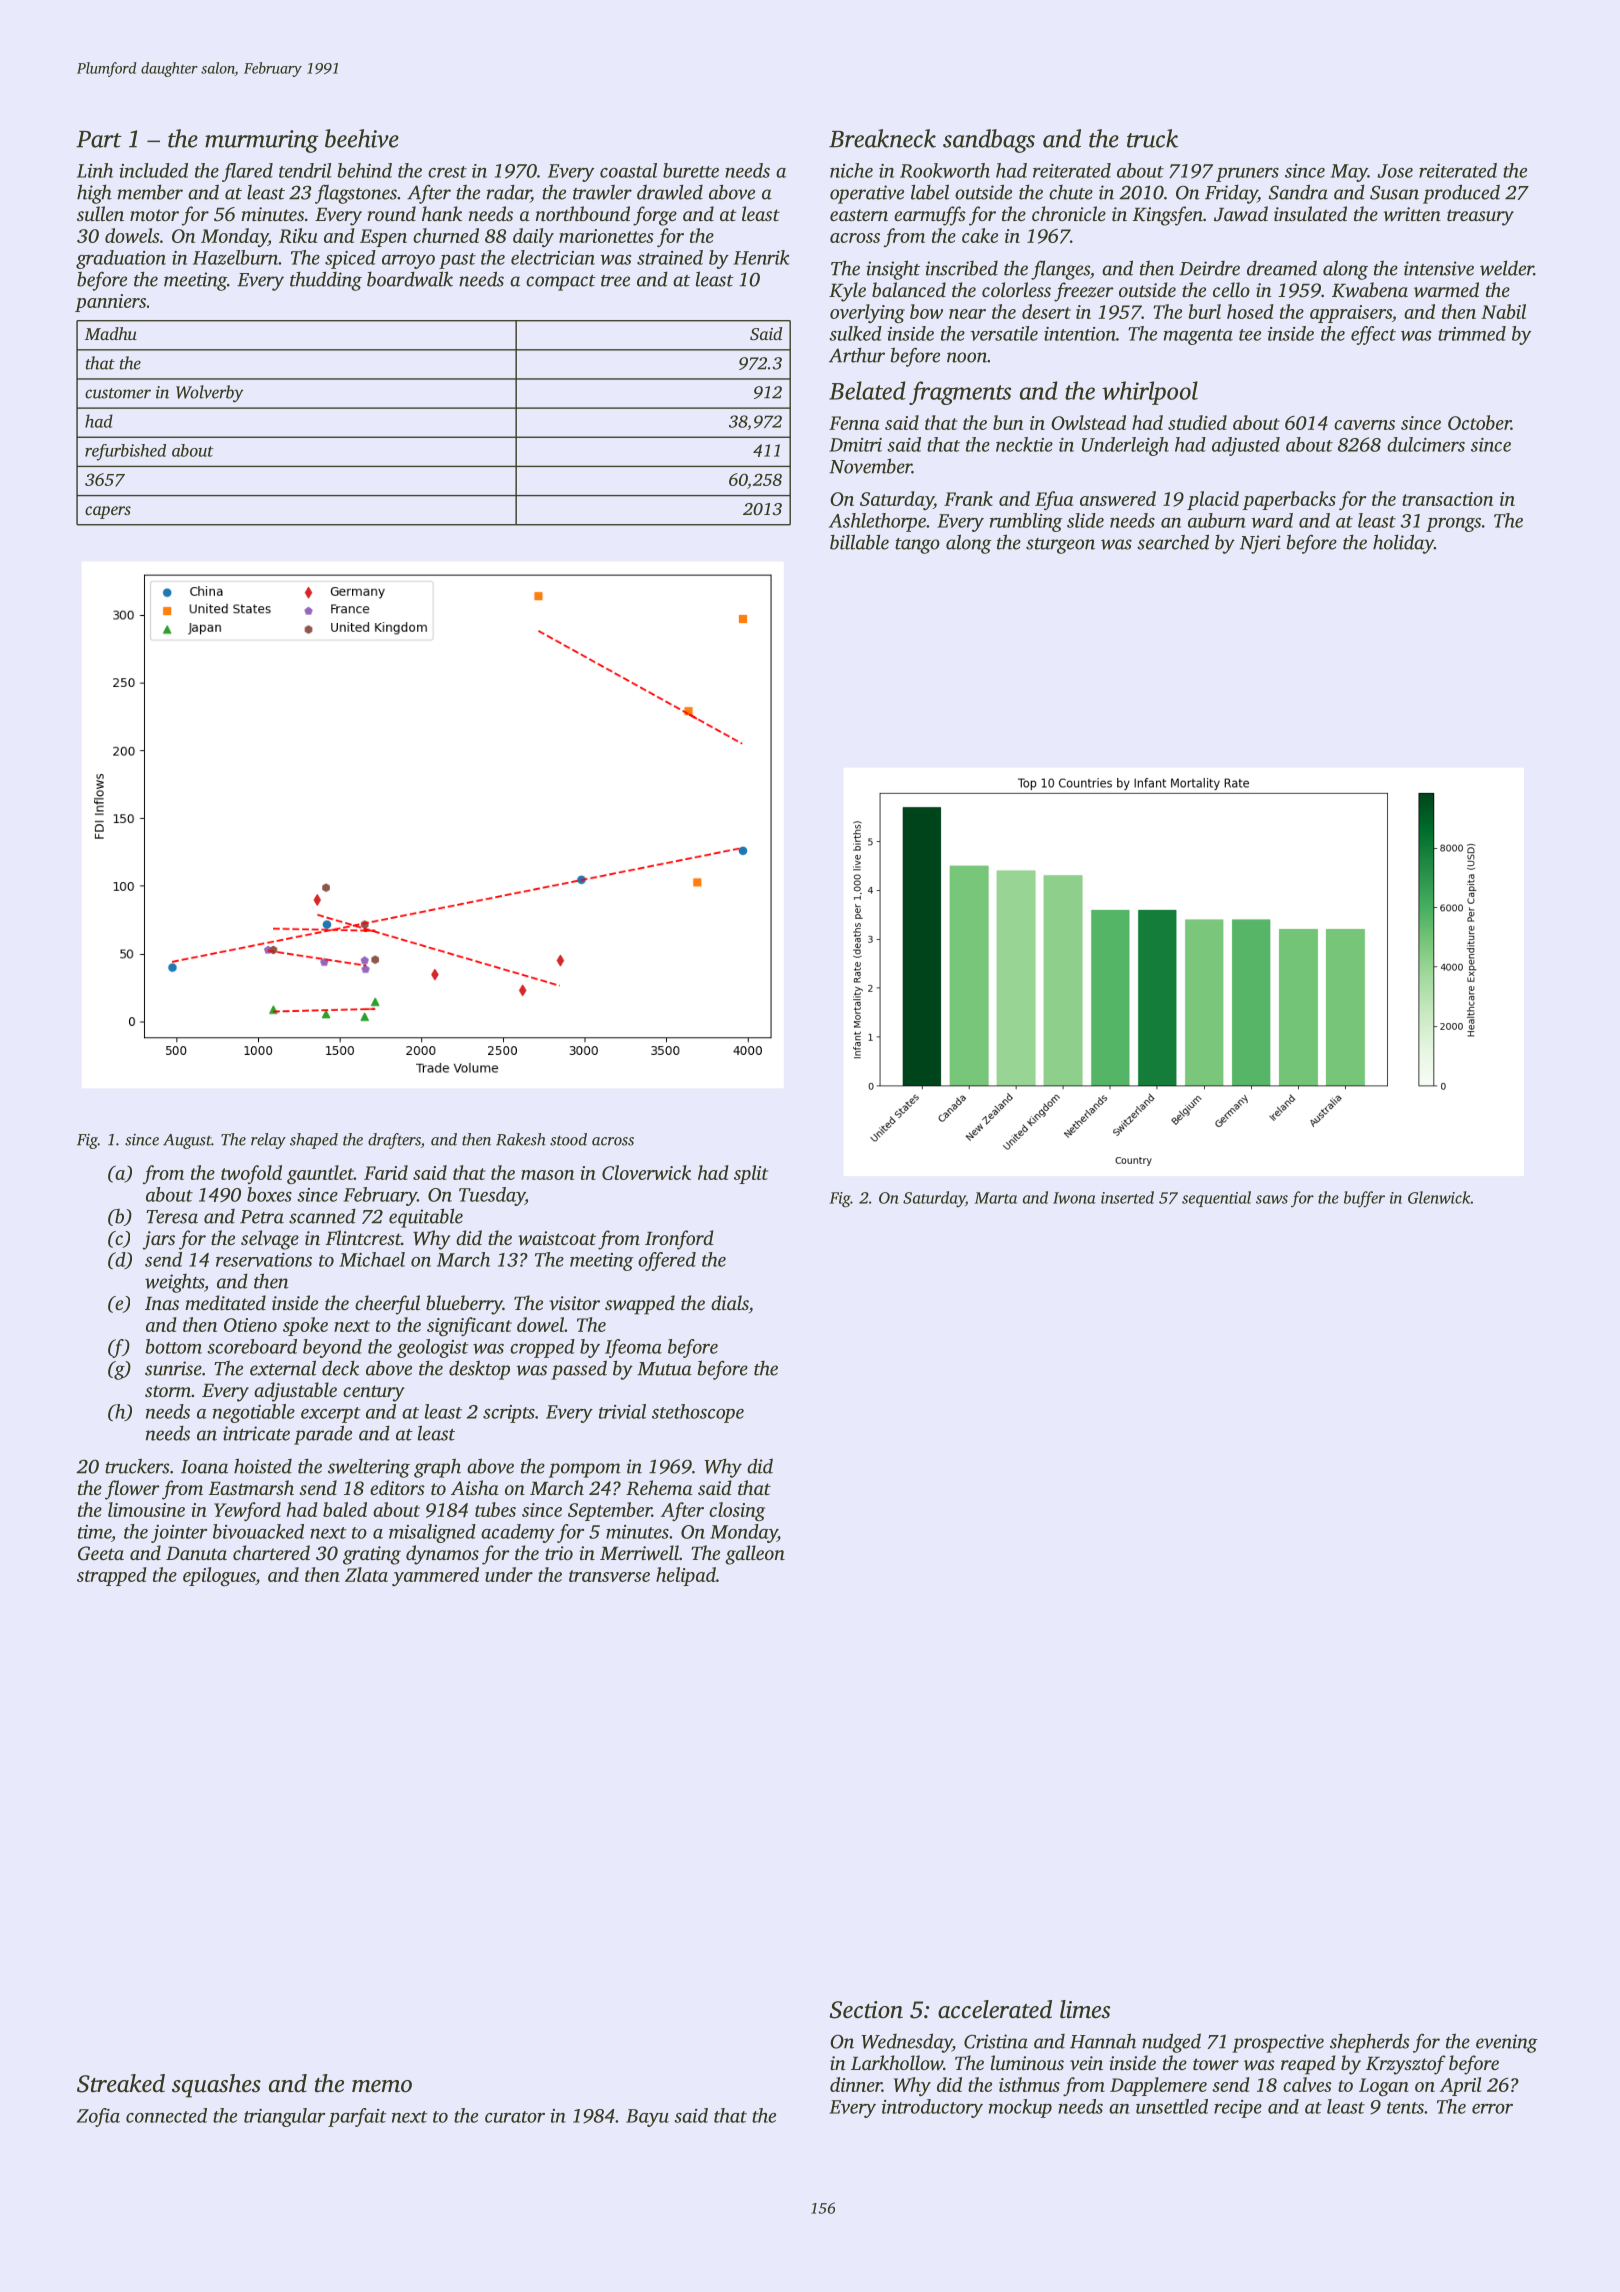 The height and width of the document is (2292, 1620). I want to click on sandbags, so click(989, 141).
